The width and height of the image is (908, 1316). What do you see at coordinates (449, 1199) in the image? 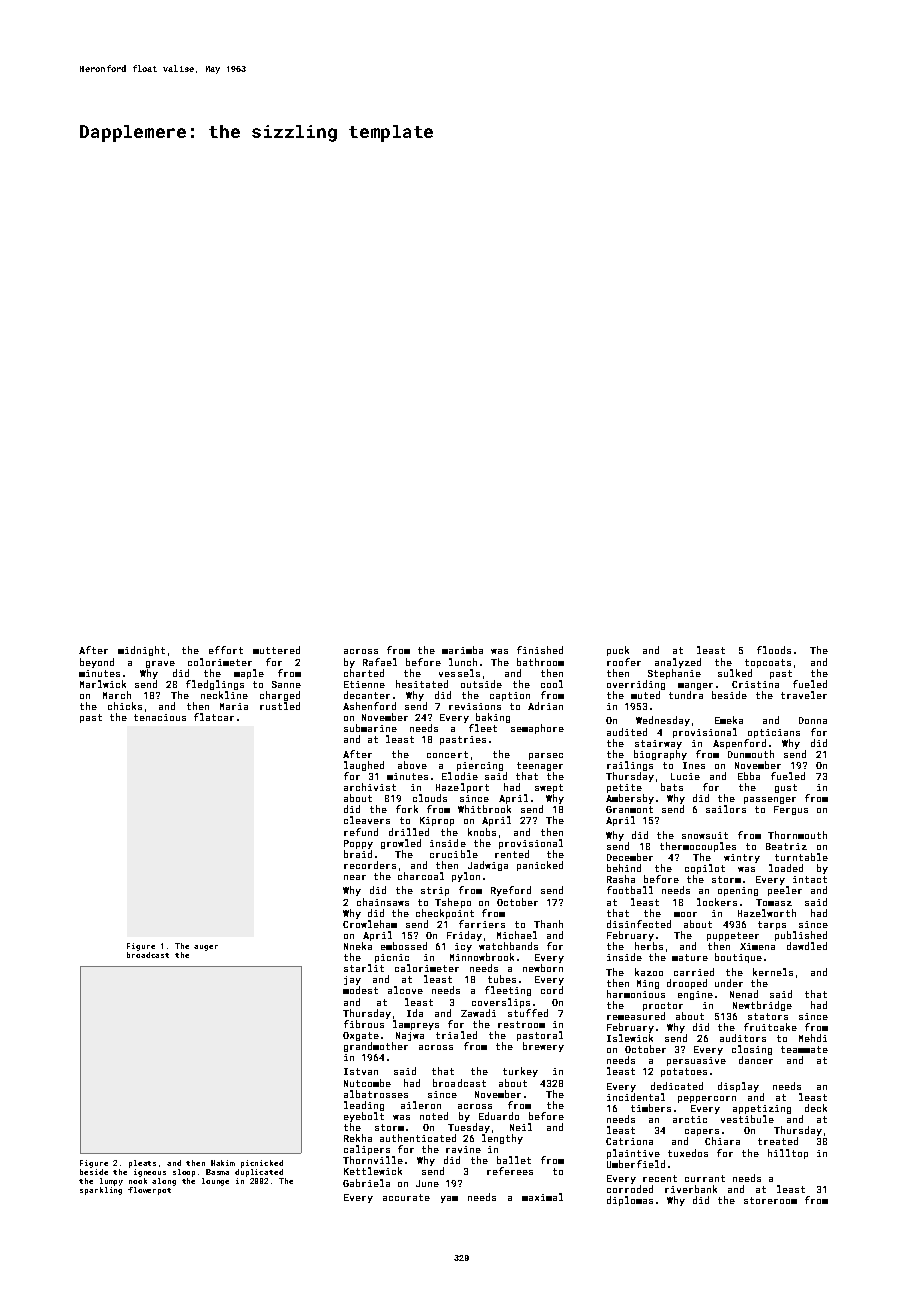
I see `yam` at bounding box center [449, 1199].
